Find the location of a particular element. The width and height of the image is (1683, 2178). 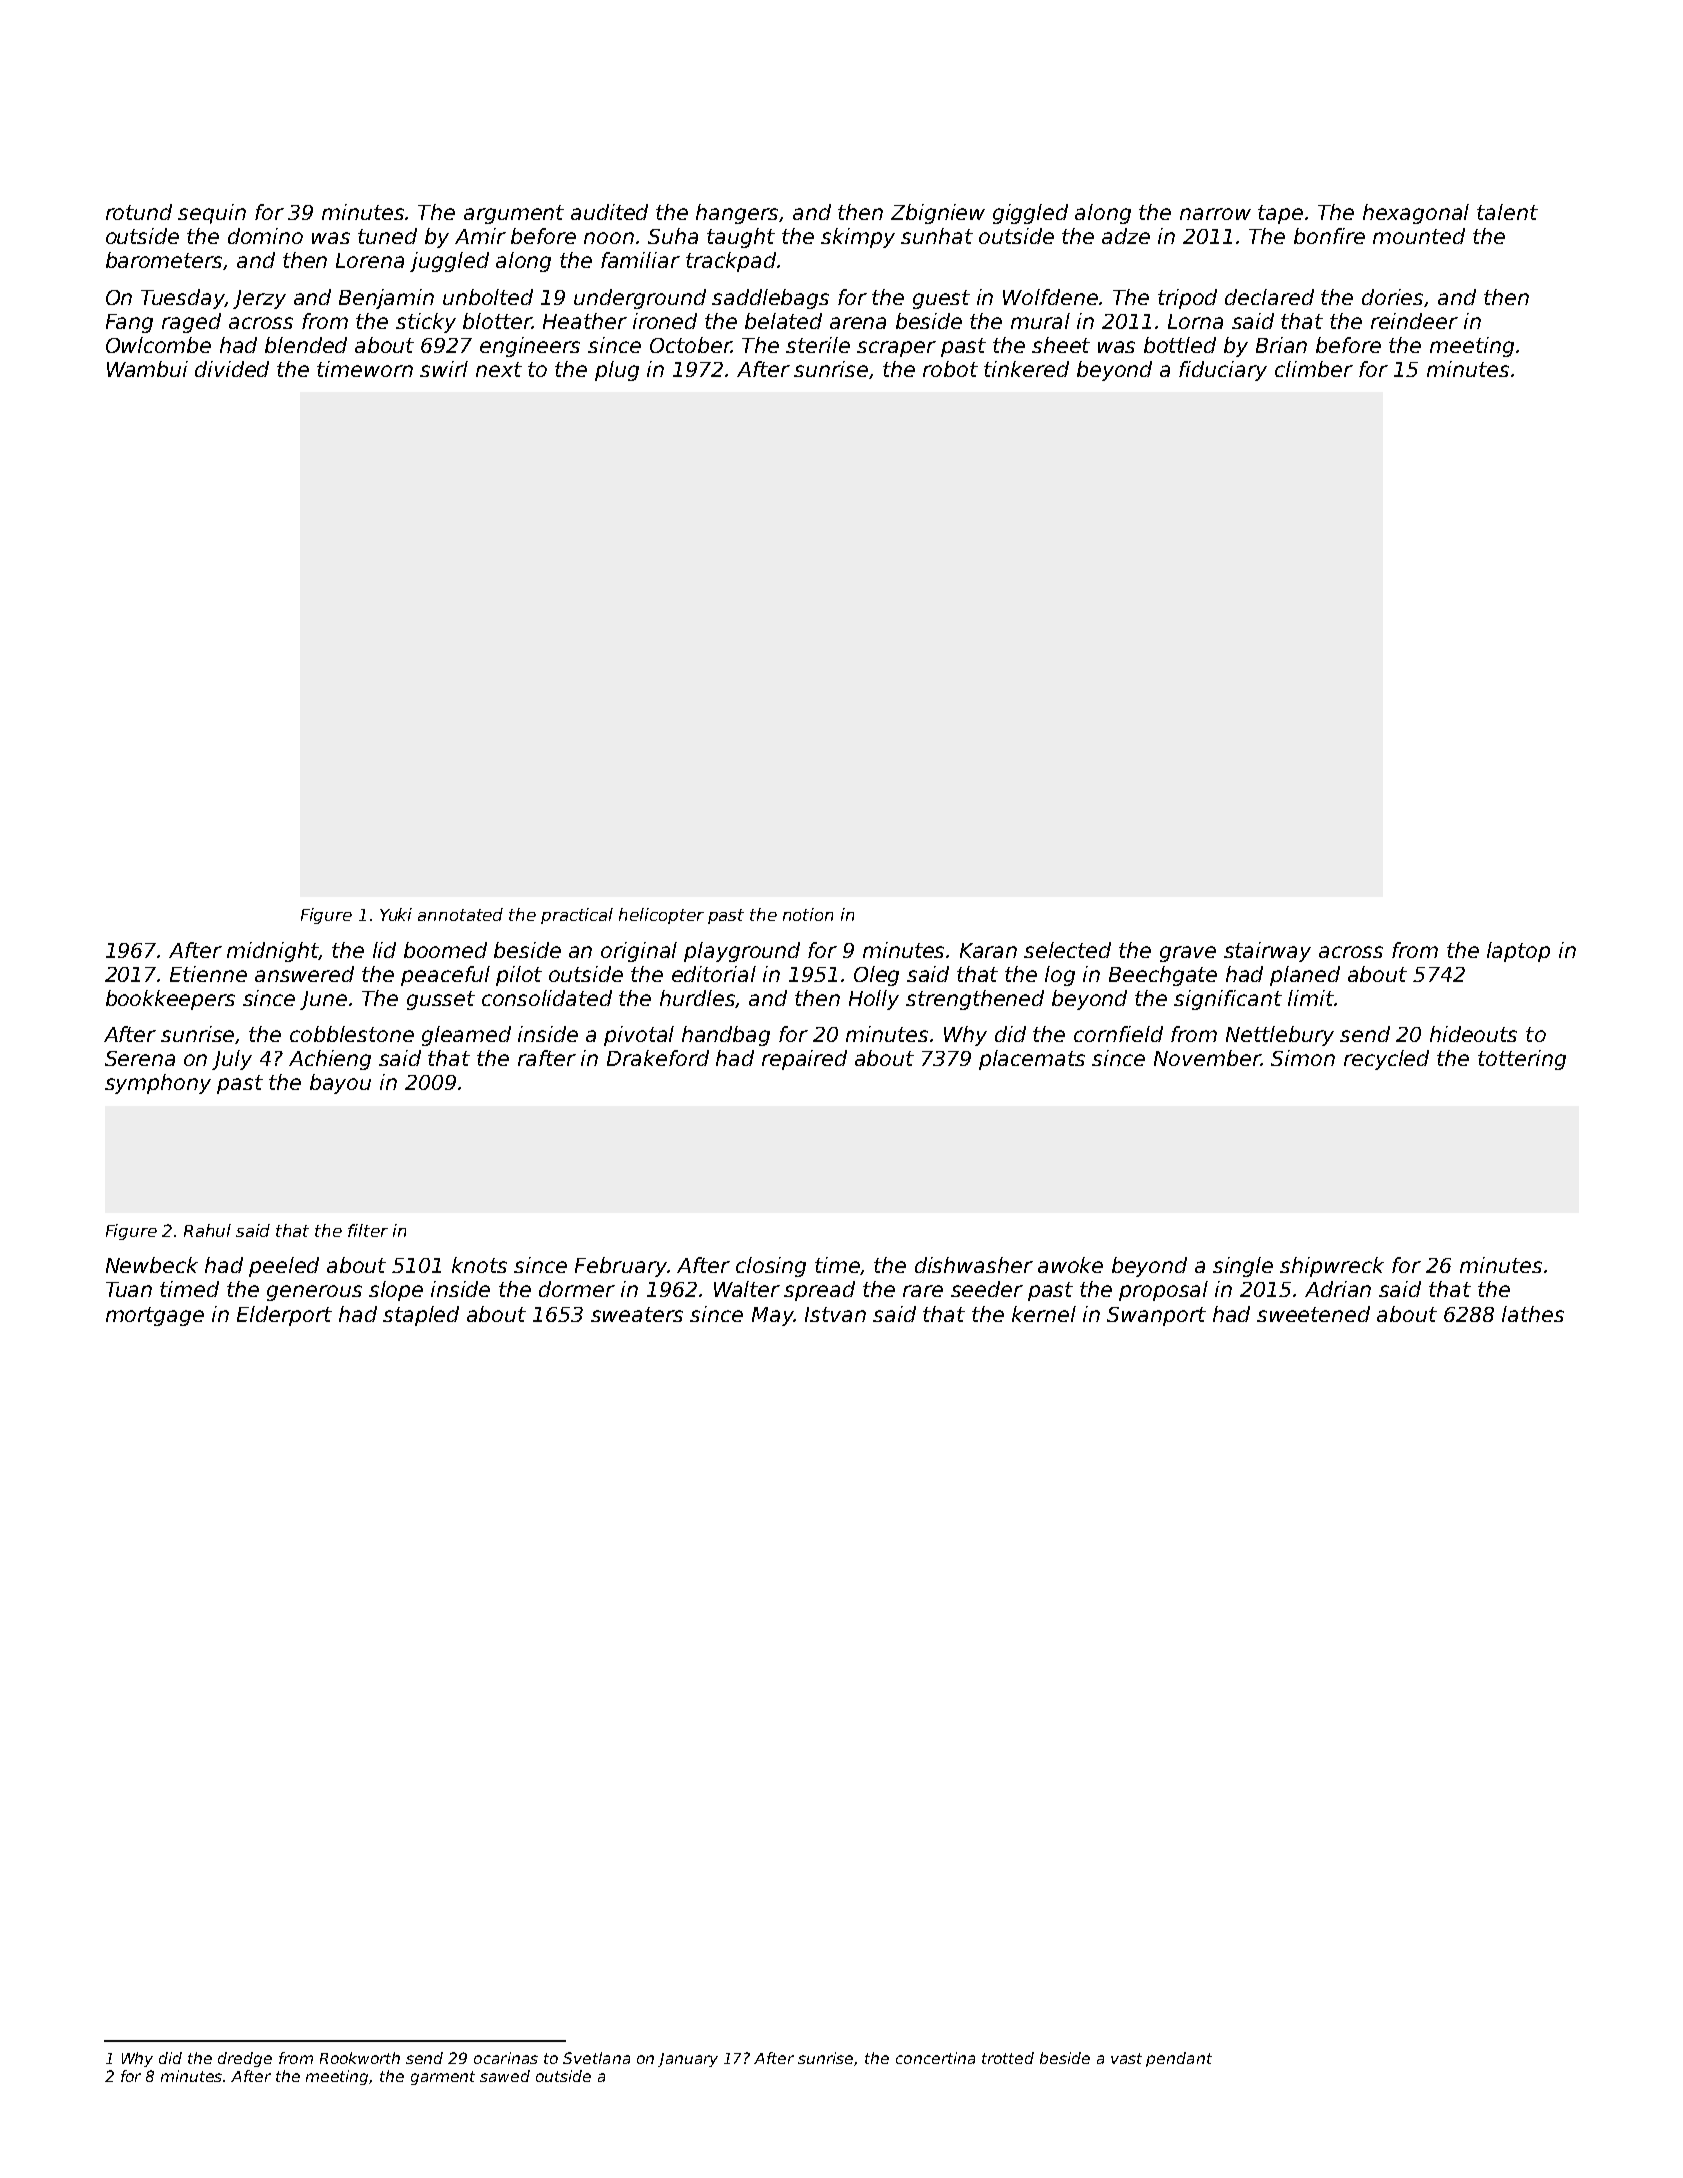

ocarinas is located at coordinates (506, 2058).
